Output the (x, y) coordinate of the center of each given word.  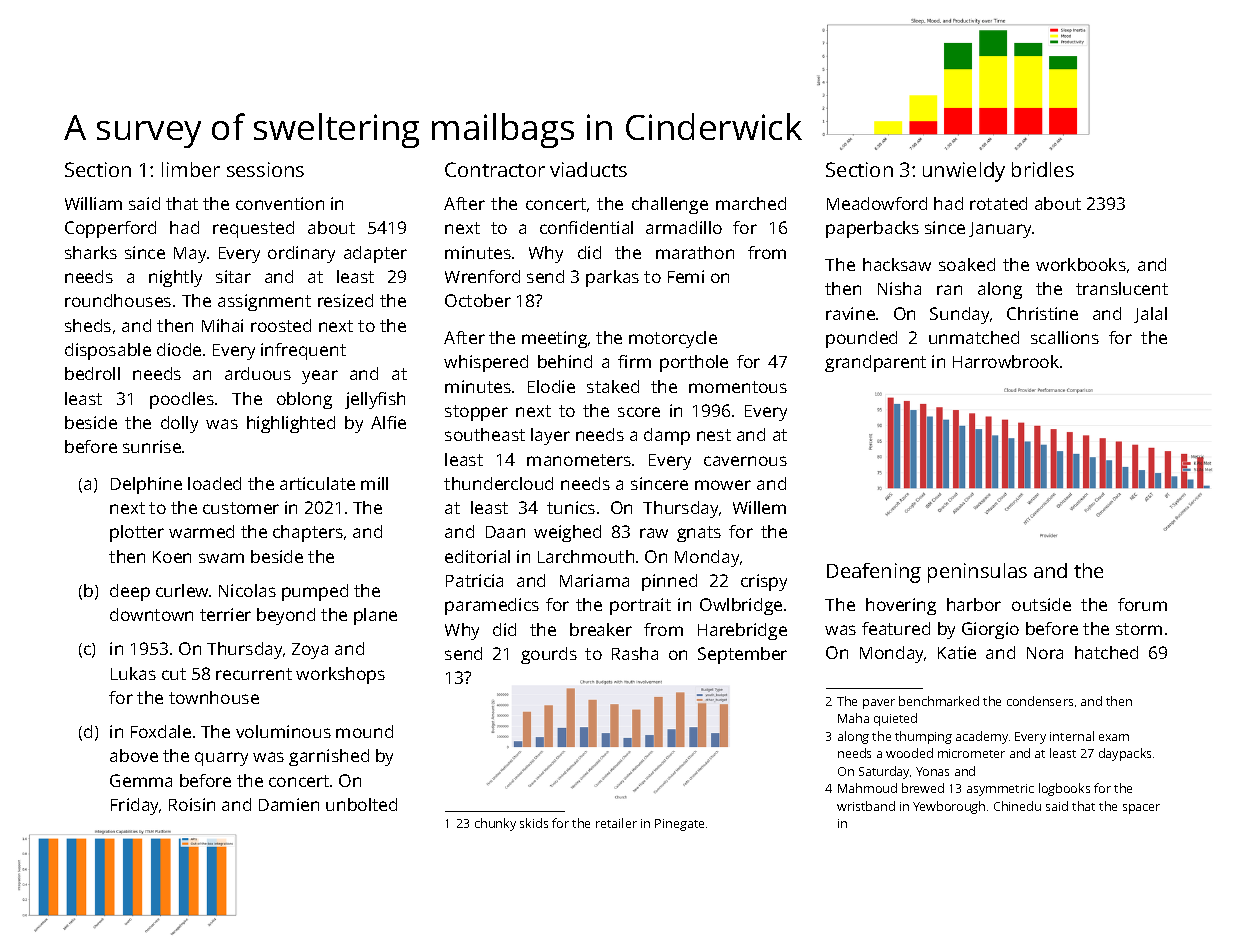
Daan (505, 532)
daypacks (1125, 754)
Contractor (495, 169)
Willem (759, 507)
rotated (998, 203)
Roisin (192, 804)
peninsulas (977, 573)
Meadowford (877, 203)
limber (191, 169)
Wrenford (482, 276)
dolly (179, 424)
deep (130, 592)
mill (374, 483)
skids (534, 823)
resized (345, 300)
